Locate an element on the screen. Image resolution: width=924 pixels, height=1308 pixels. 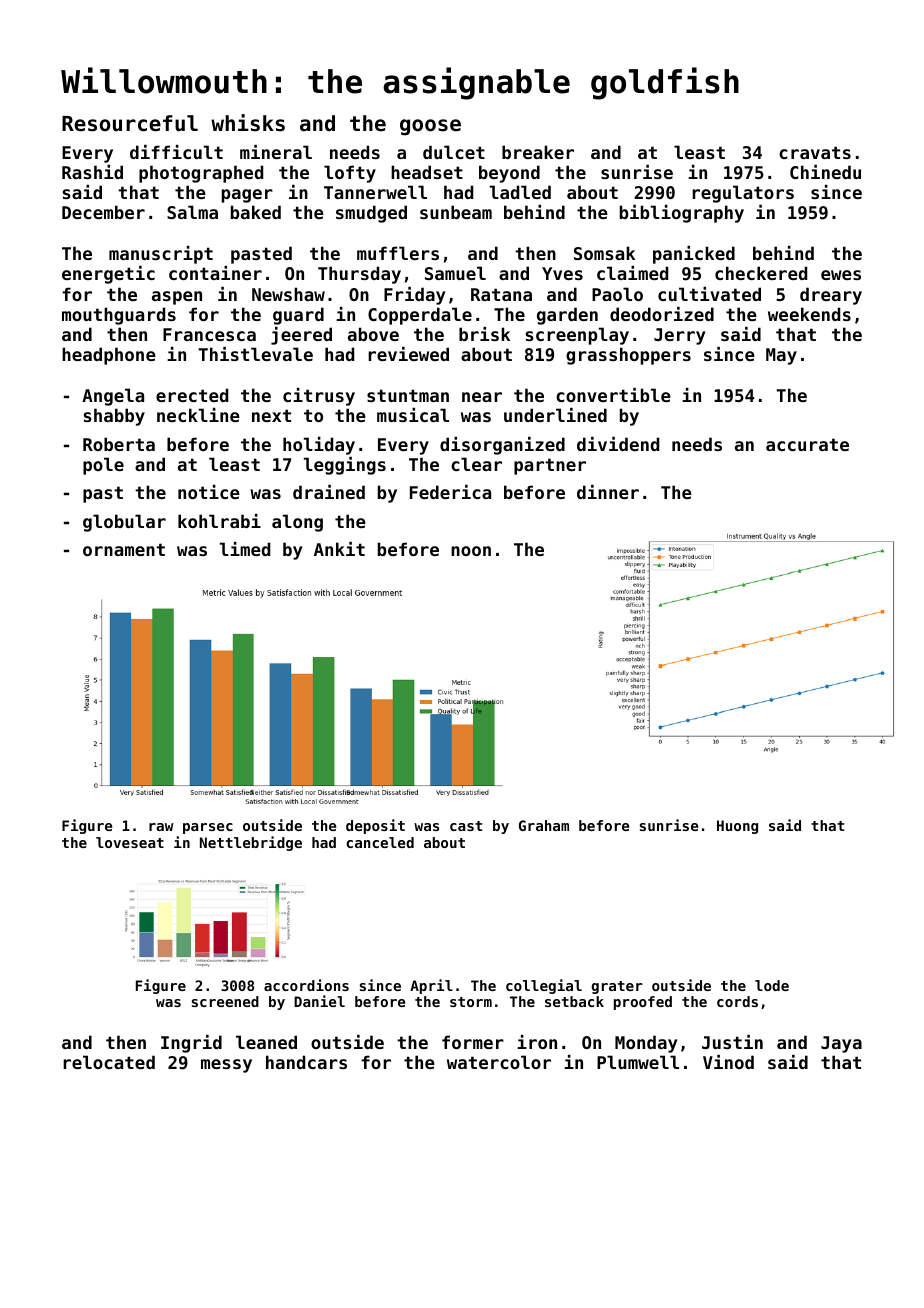
partner is located at coordinates (550, 466).
